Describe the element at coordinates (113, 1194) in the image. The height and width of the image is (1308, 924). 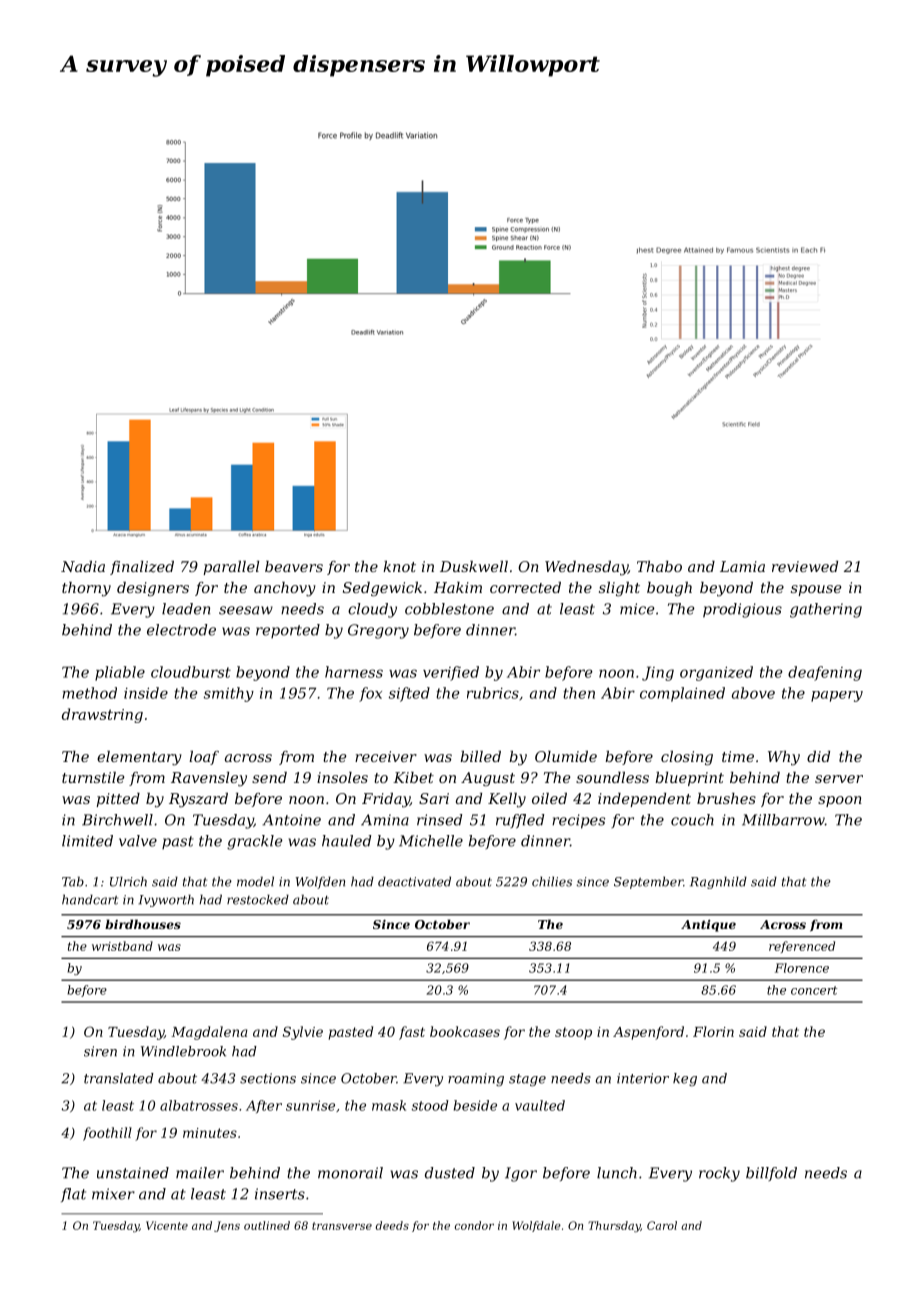
I see `mixer` at that location.
